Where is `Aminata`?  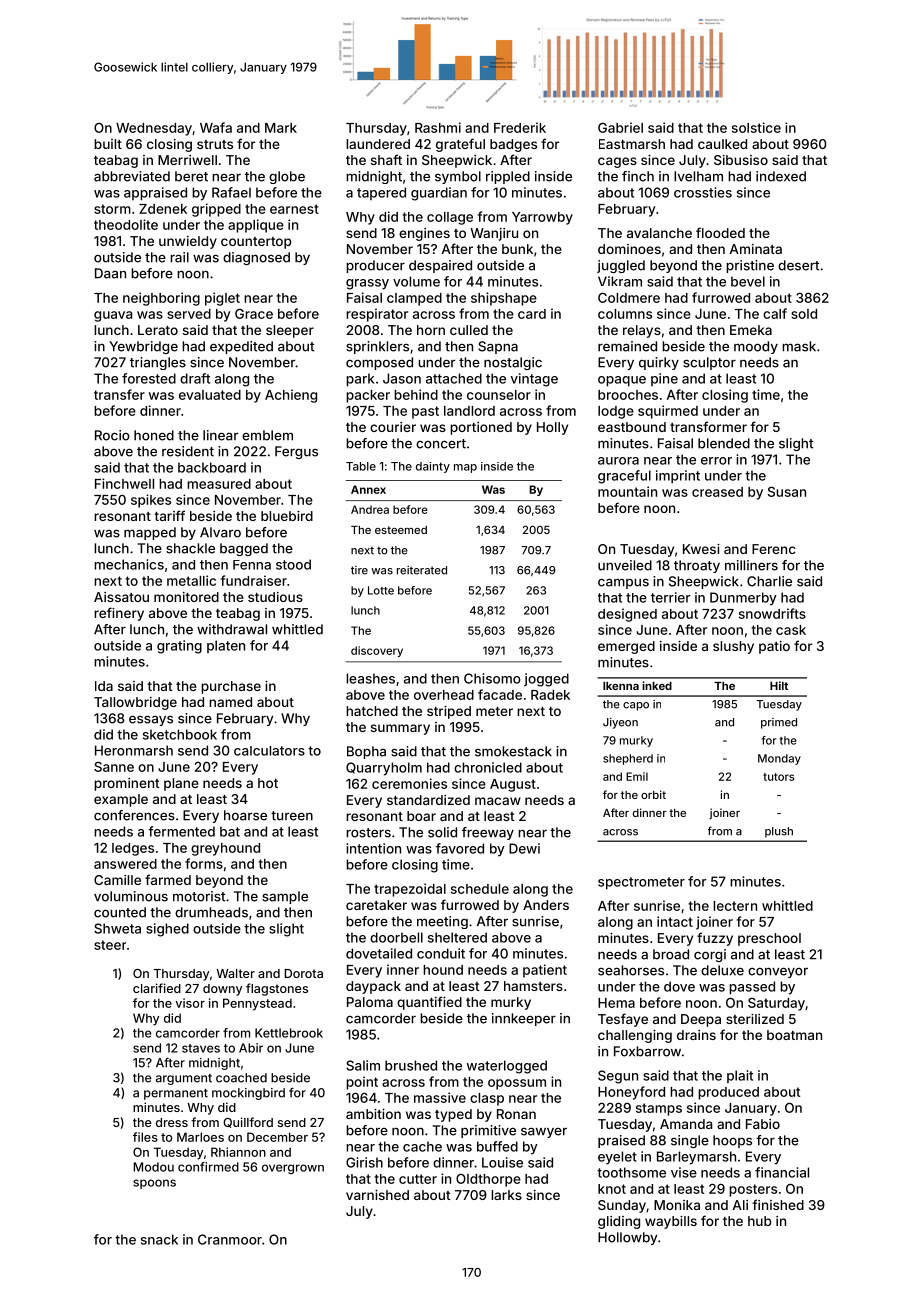 Aminata is located at coordinates (756, 249).
